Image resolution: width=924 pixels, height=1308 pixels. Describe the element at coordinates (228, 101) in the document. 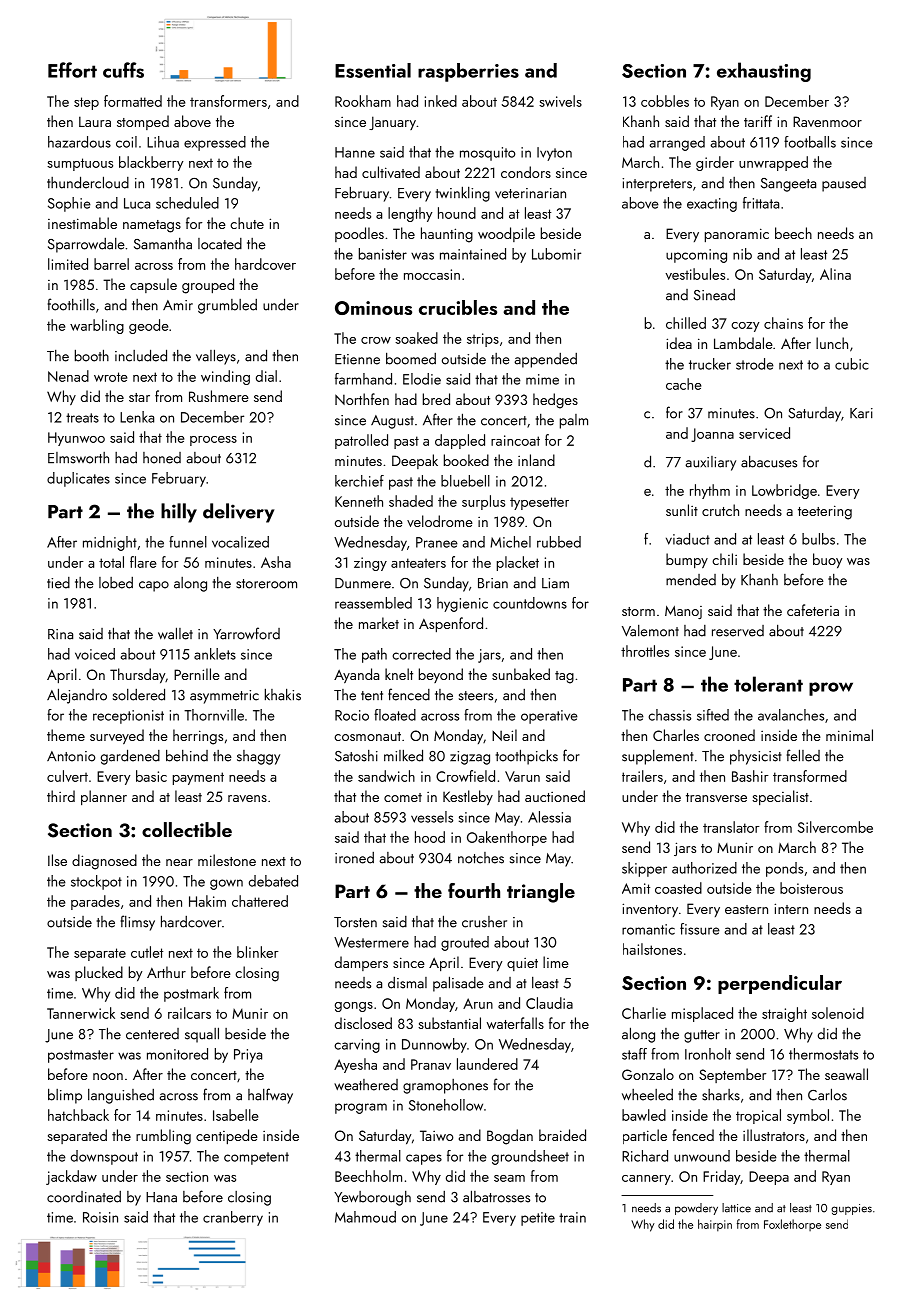

I see `transformers` at that location.
